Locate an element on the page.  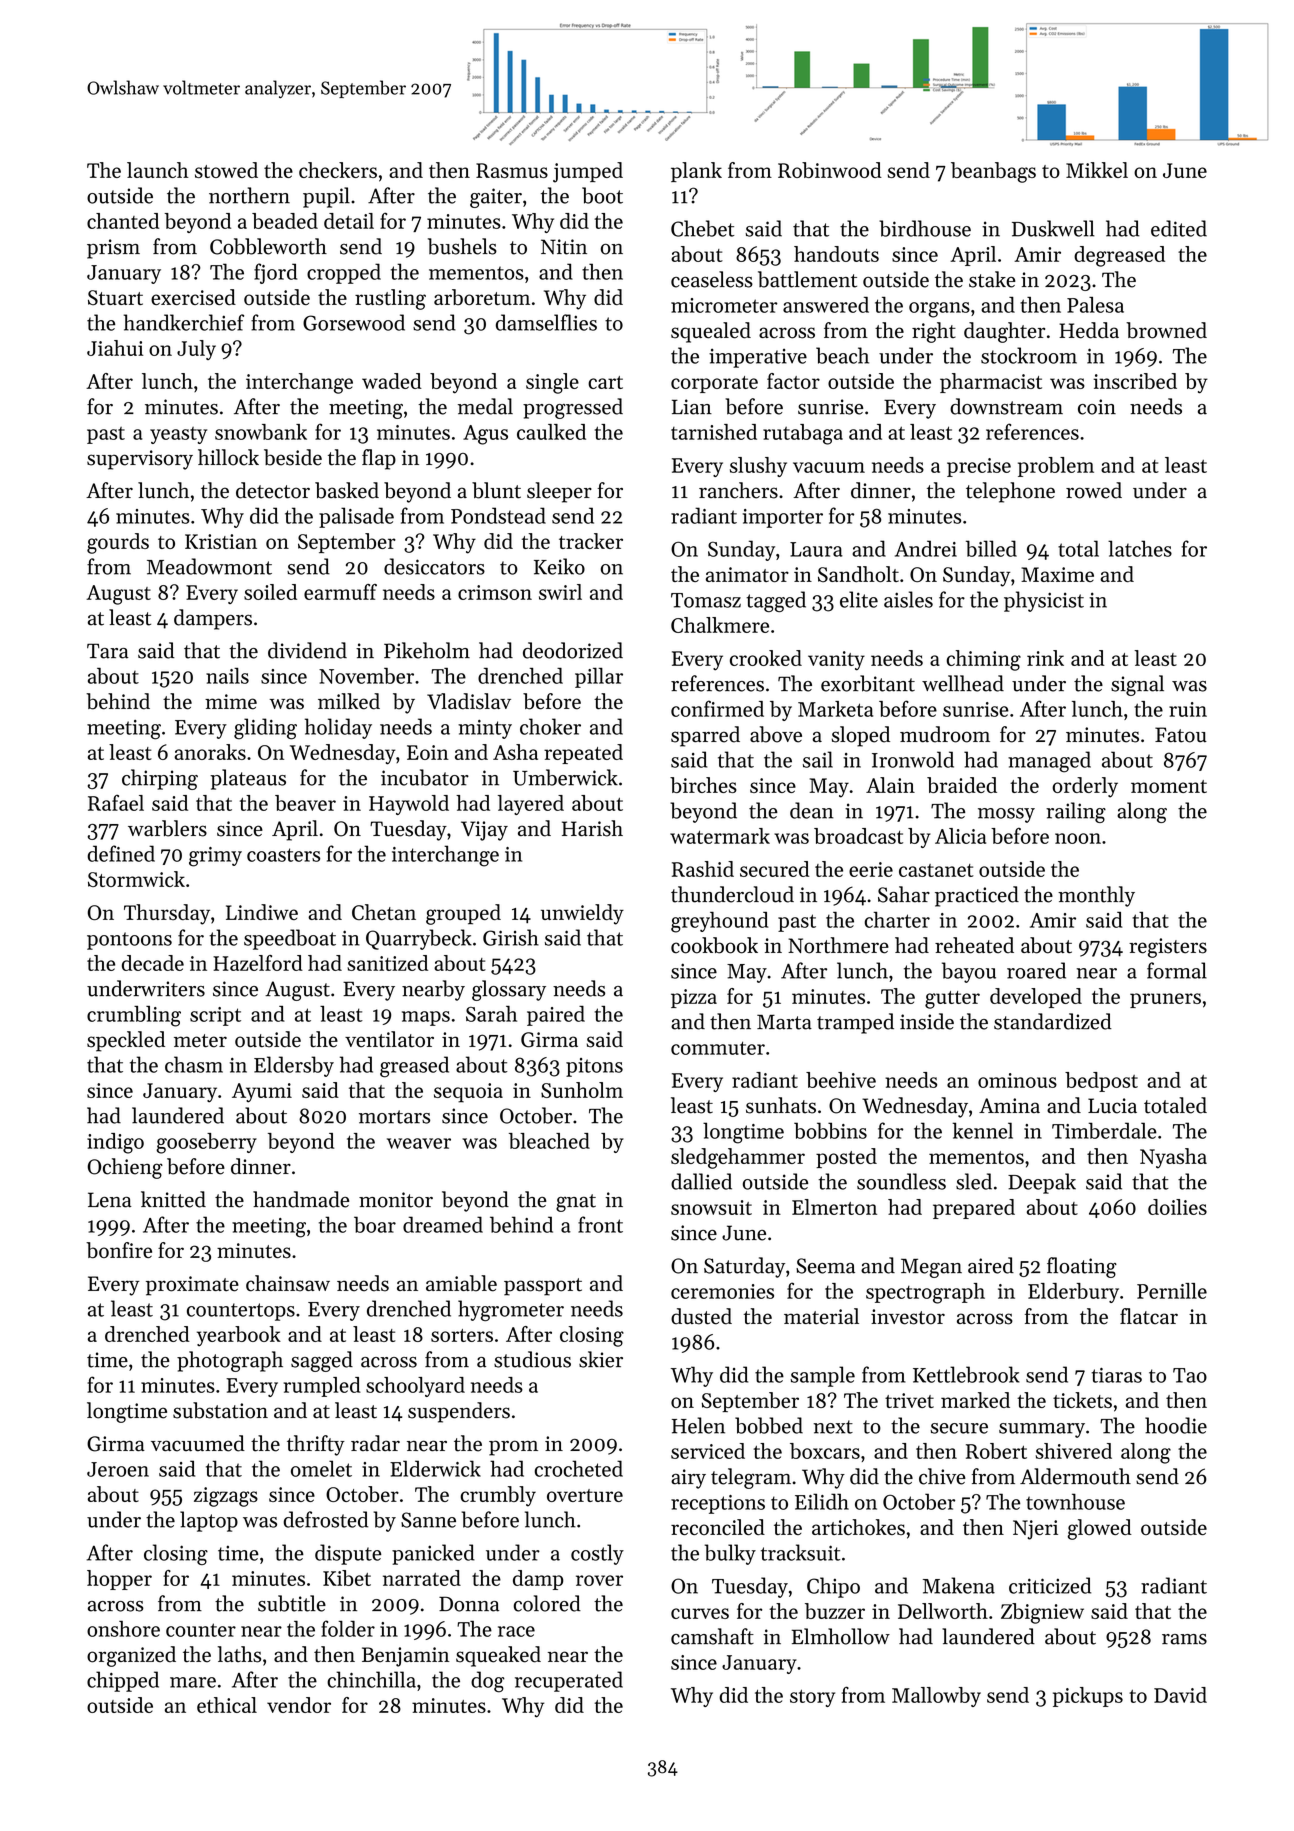
edited is located at coordinates (1179, 228).
